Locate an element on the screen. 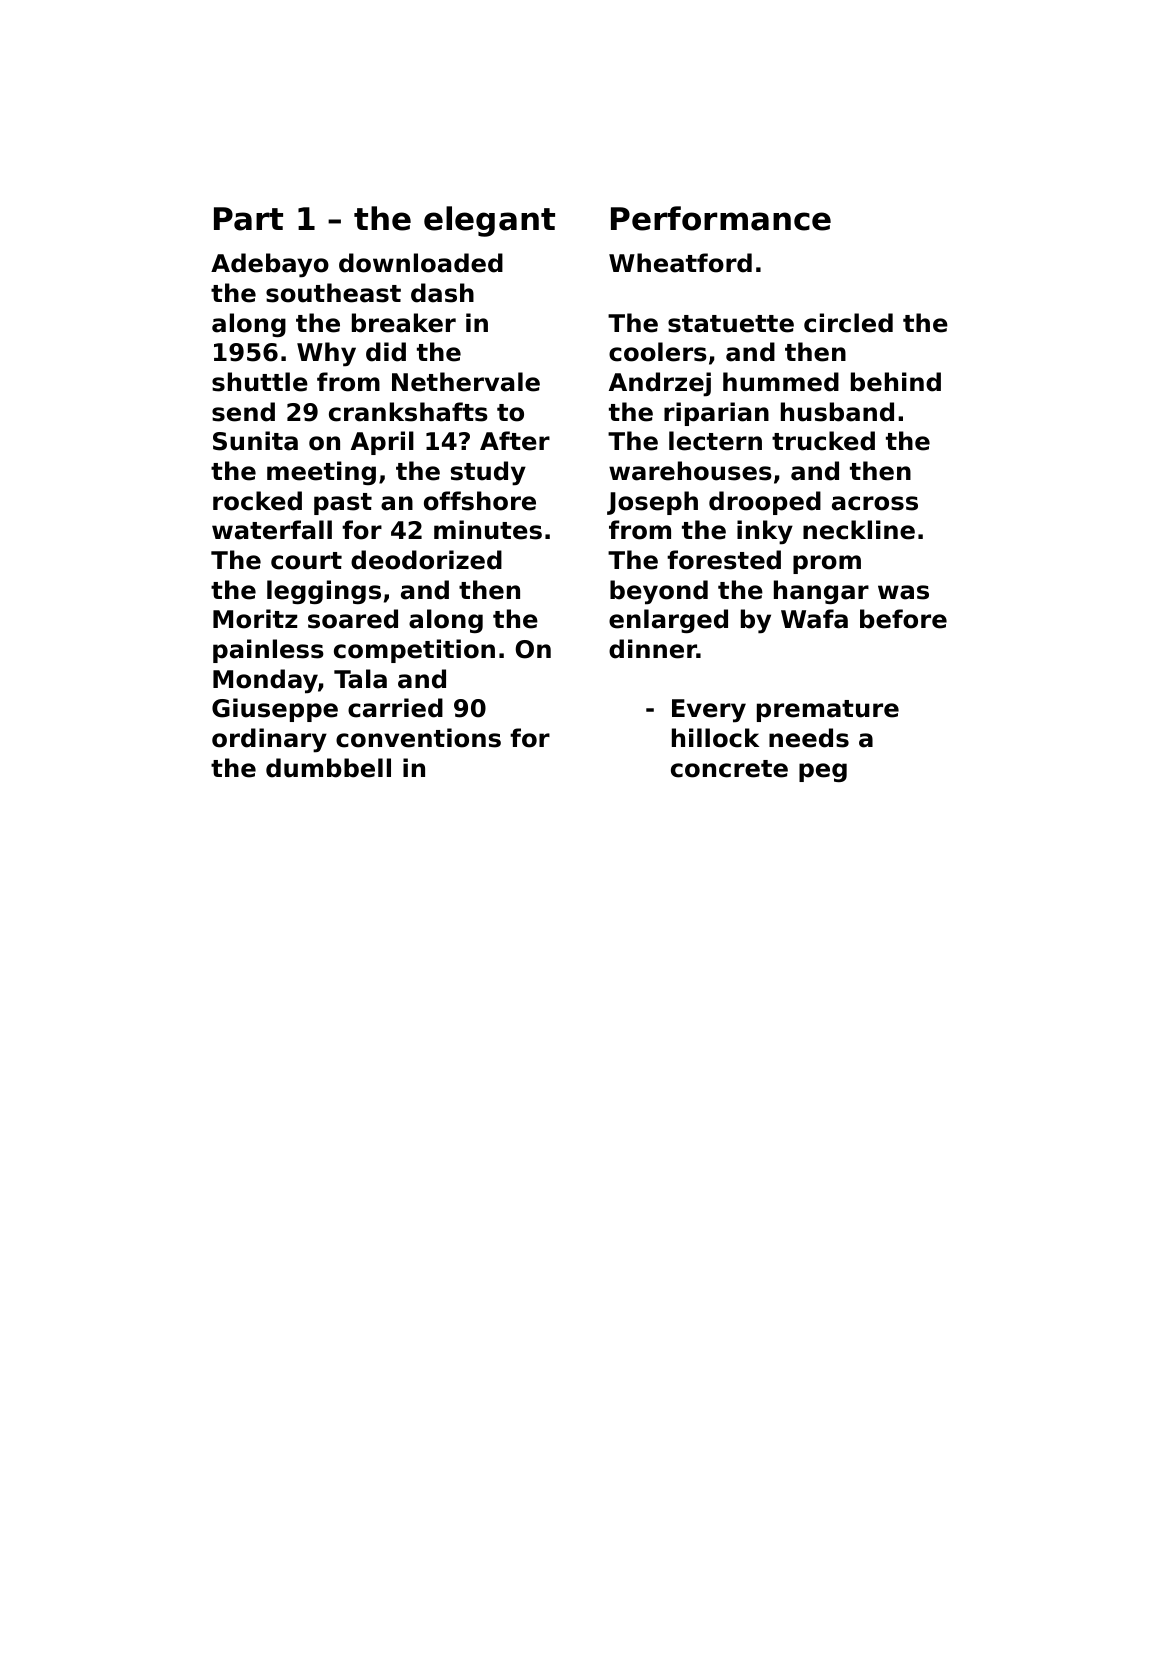  send is located at coordinates (243, 412).
